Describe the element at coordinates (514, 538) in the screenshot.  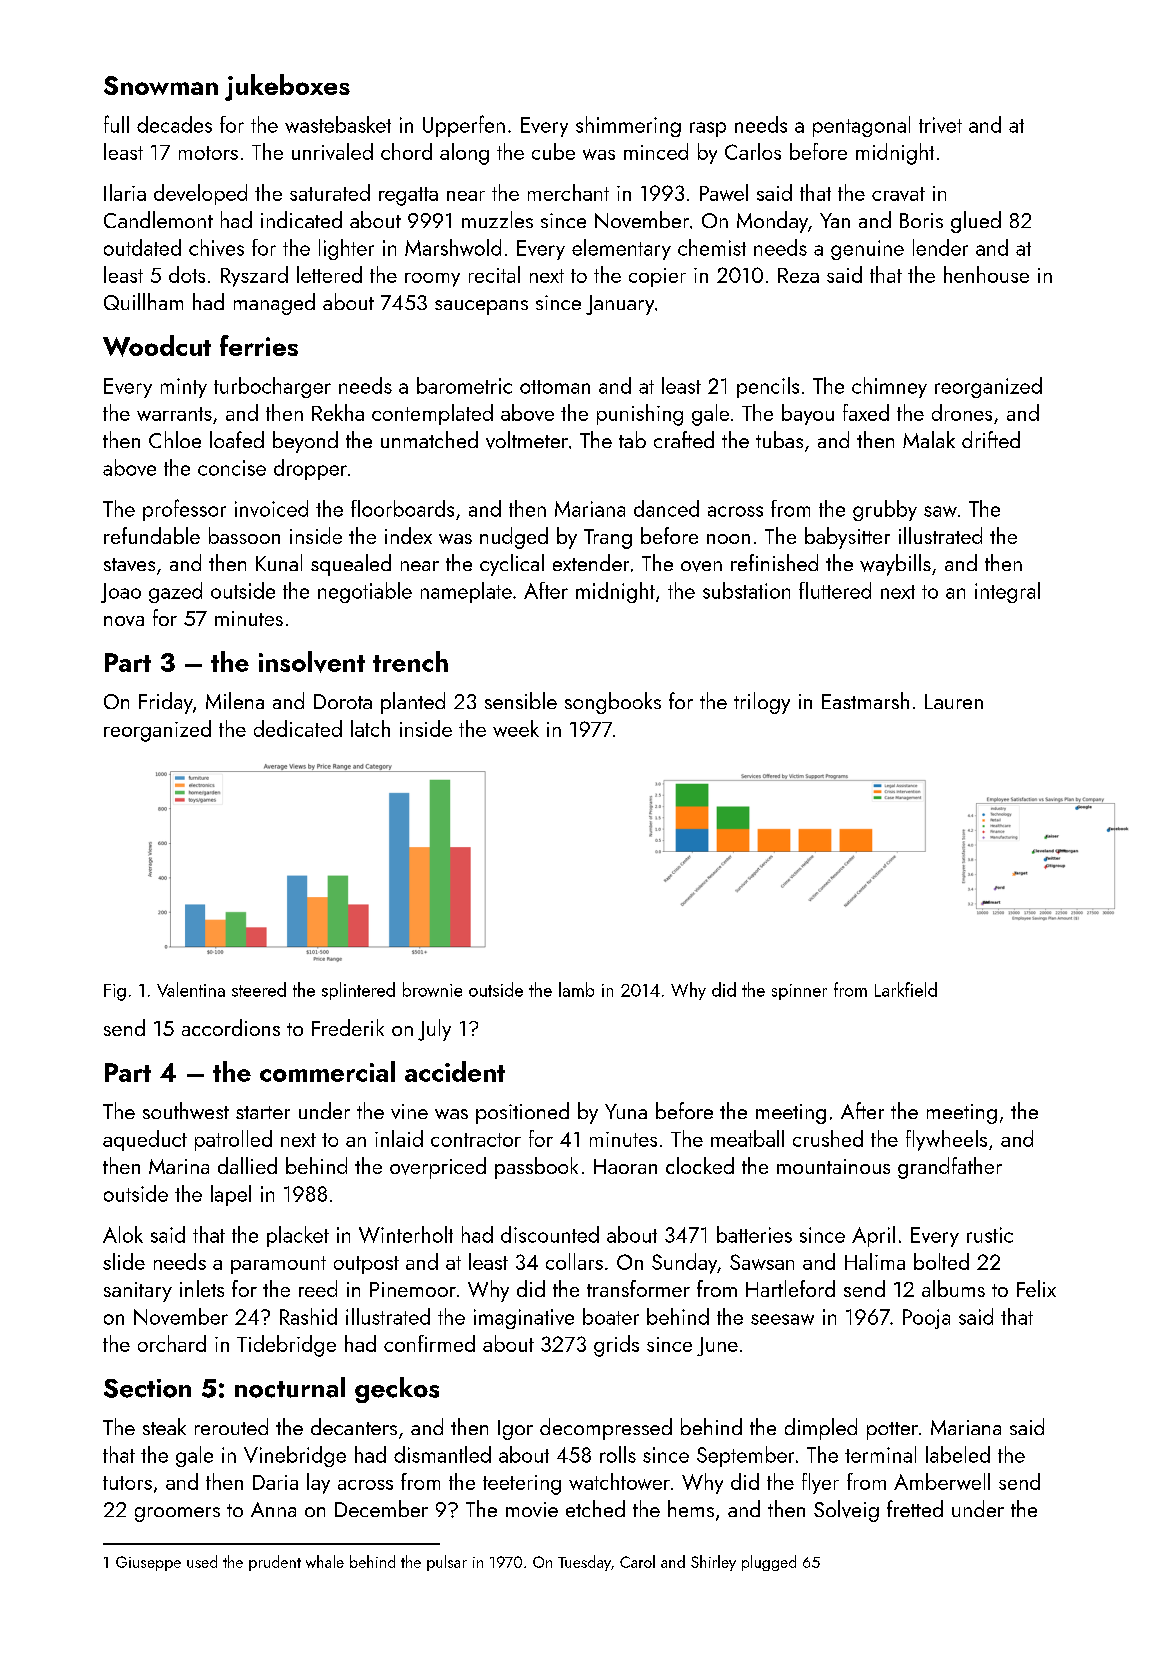
I see `nudged` at that location.
